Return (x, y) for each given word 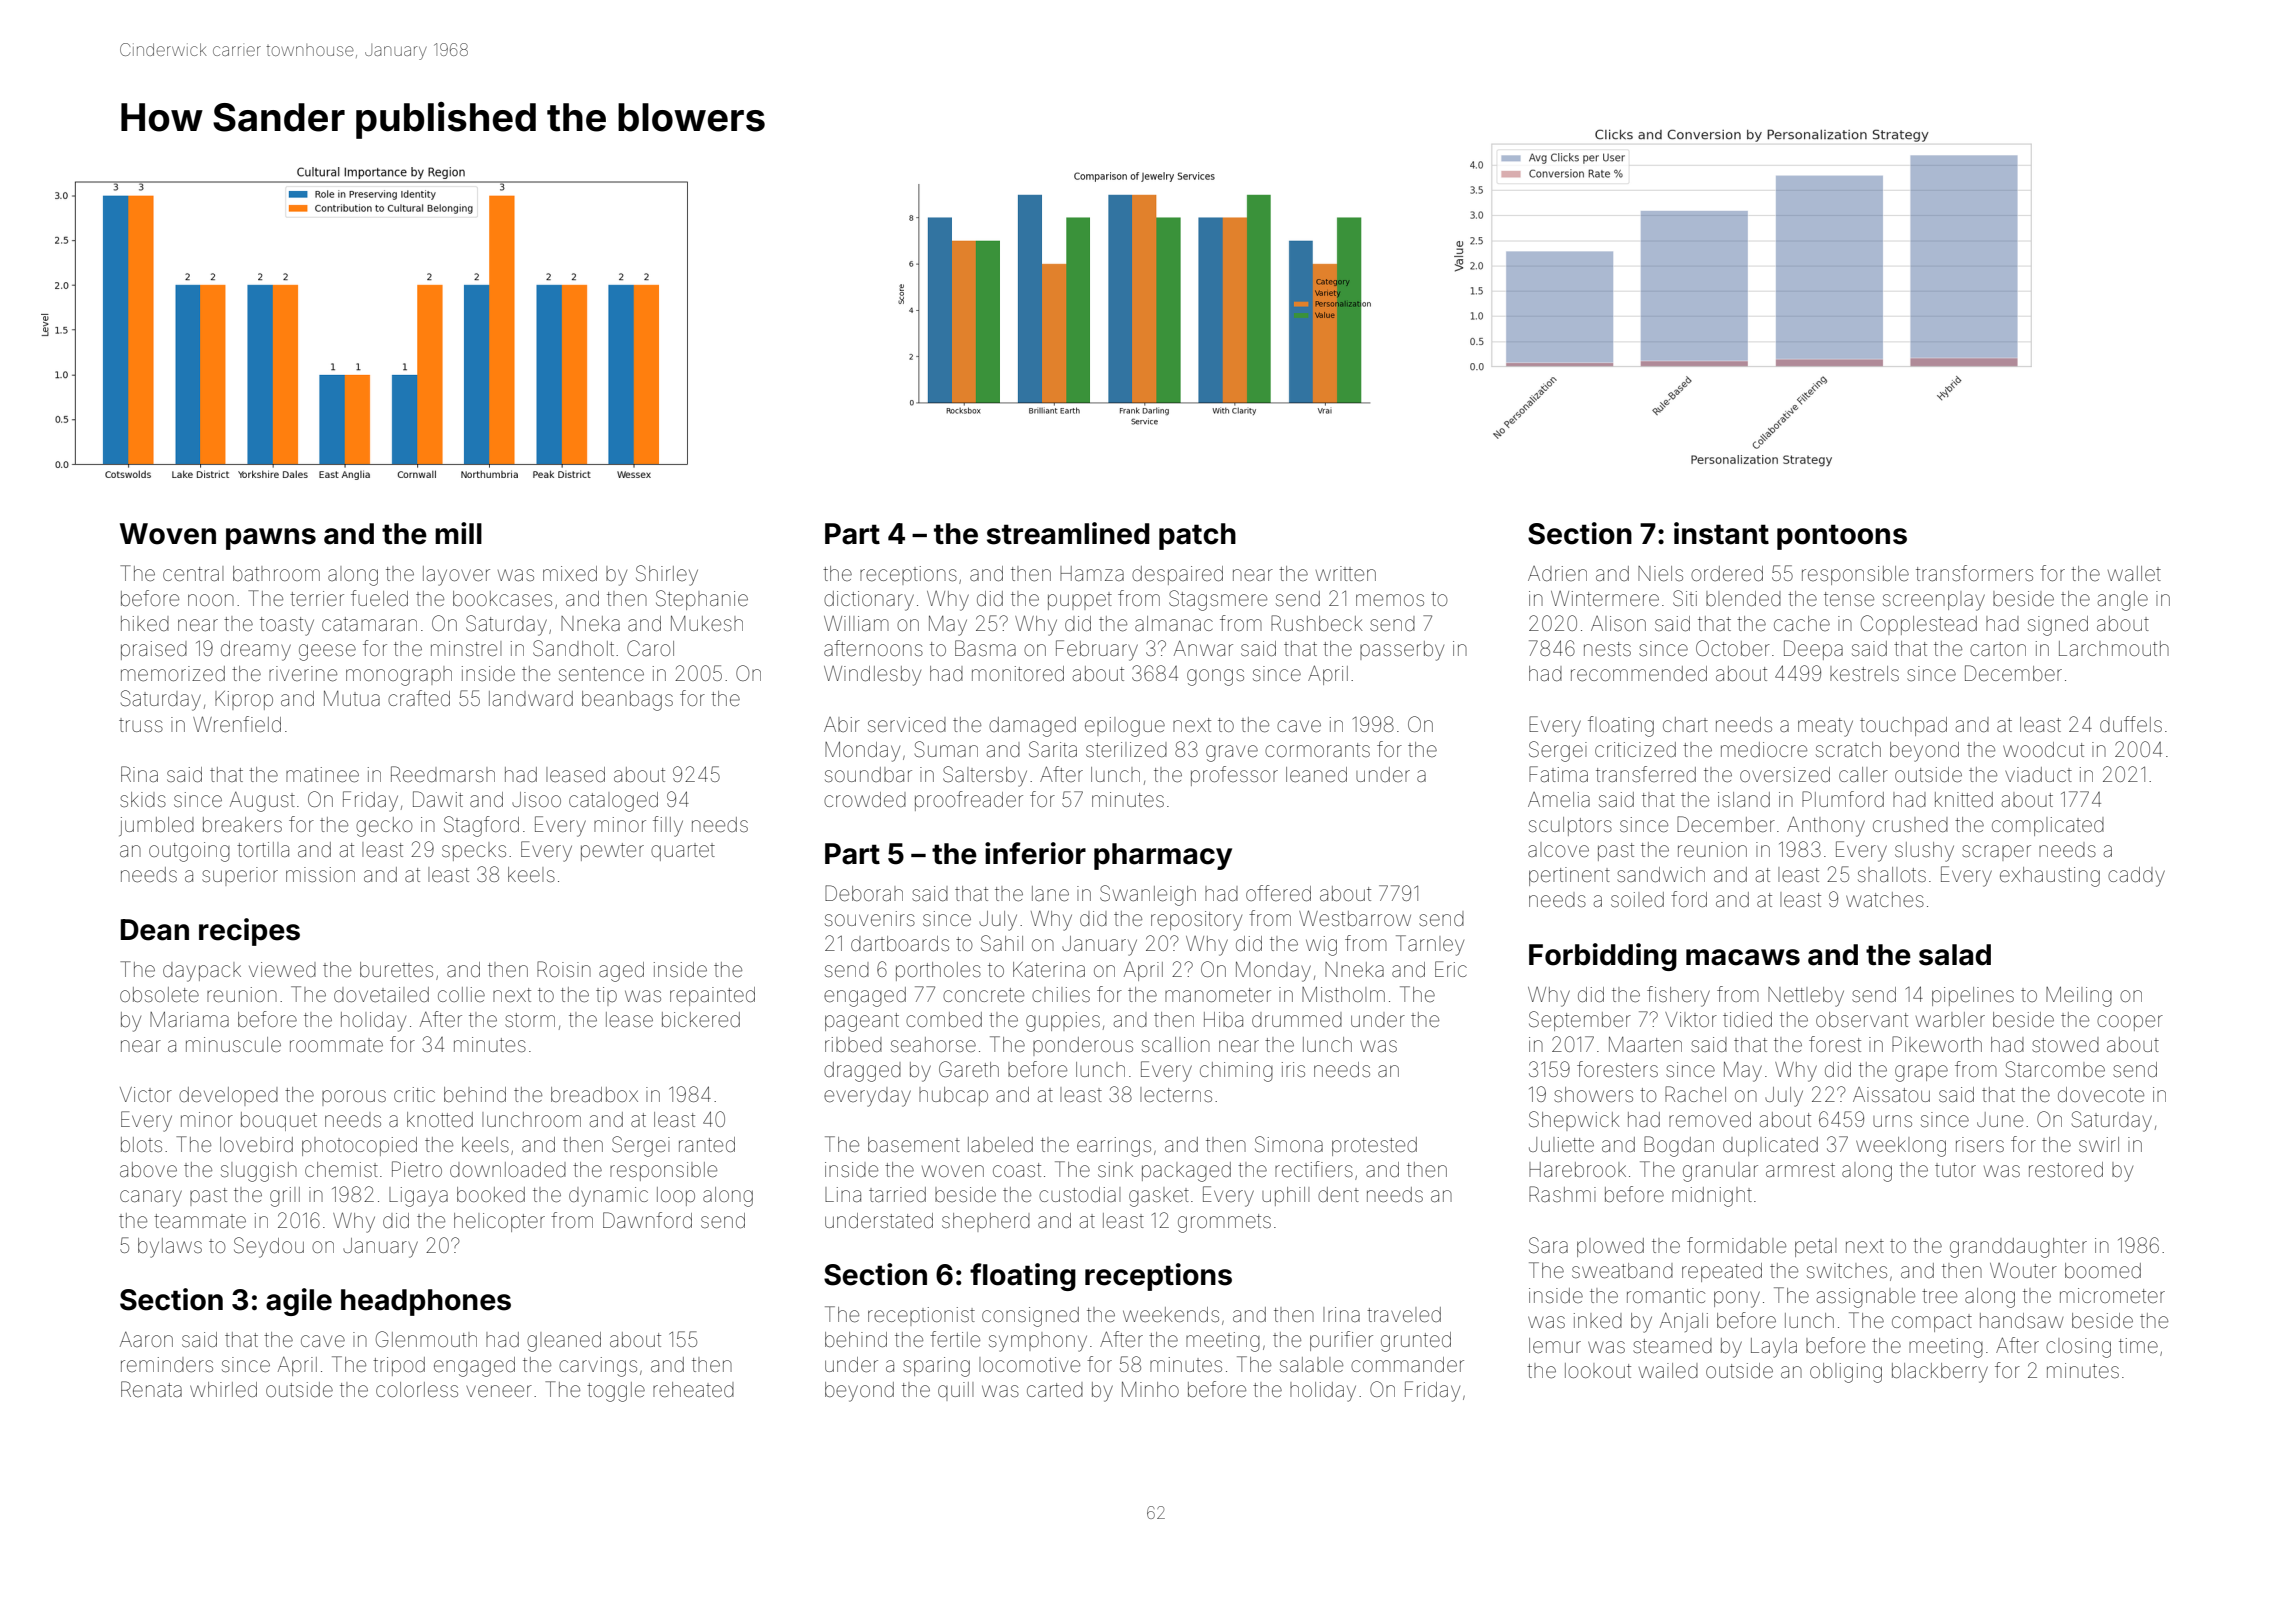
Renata (151, 1389)
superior (240, 876)
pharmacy (1163, 856)
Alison (1618, 623)
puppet (1080, 601)
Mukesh (707, 624)
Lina (843, 1194)
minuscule (233, 1044)
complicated (2048, 826)
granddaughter (2018, 1248)
